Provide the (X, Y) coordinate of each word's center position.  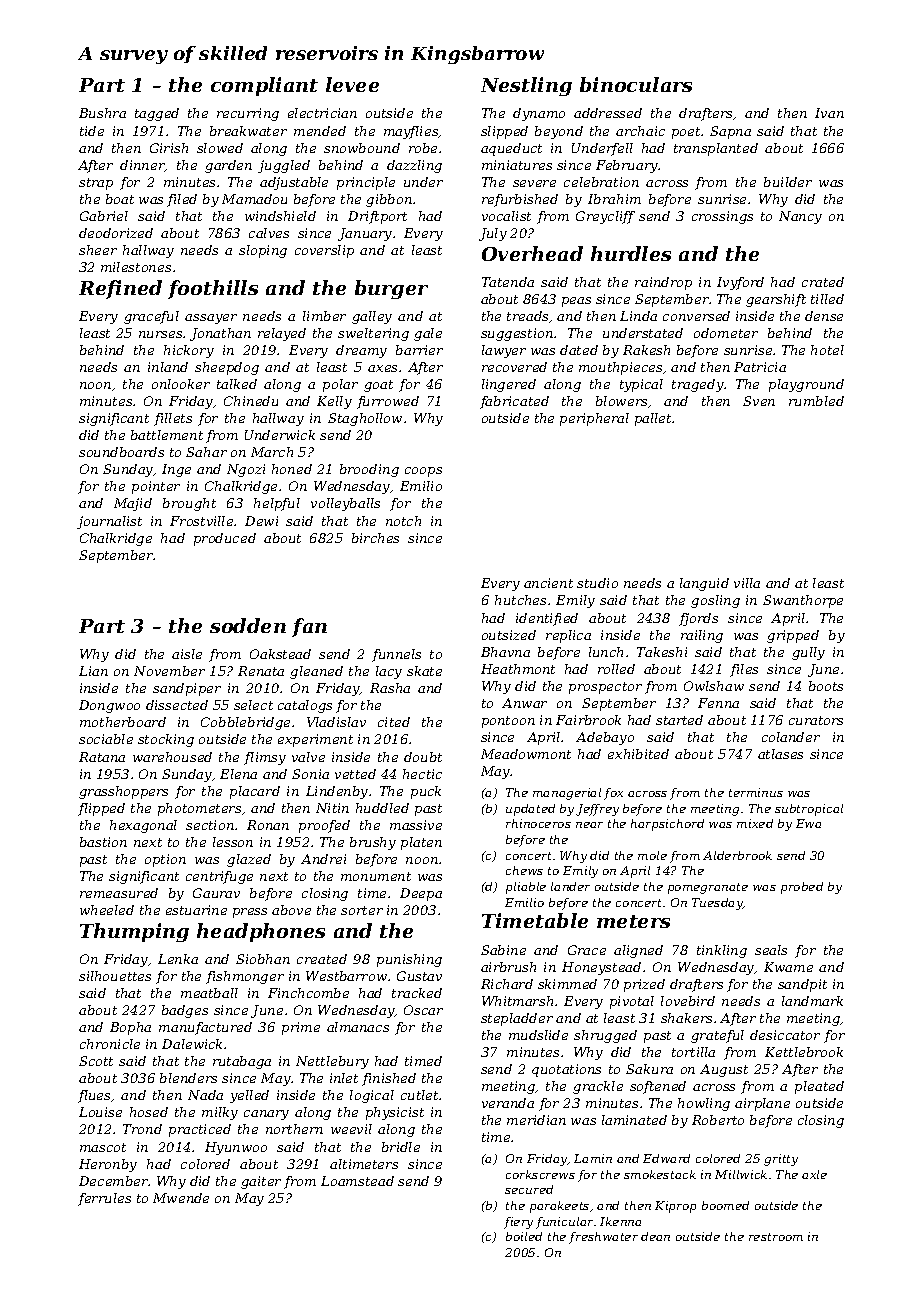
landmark (812, 1001)
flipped (101, 809)
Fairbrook (588, 720)
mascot (103, 1147)
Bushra (102, 113)
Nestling (526, 86)
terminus (756, 792)
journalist (109, 522)
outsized (509, 635)
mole (652, 855)
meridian (536, 1120)
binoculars (636, 84)
